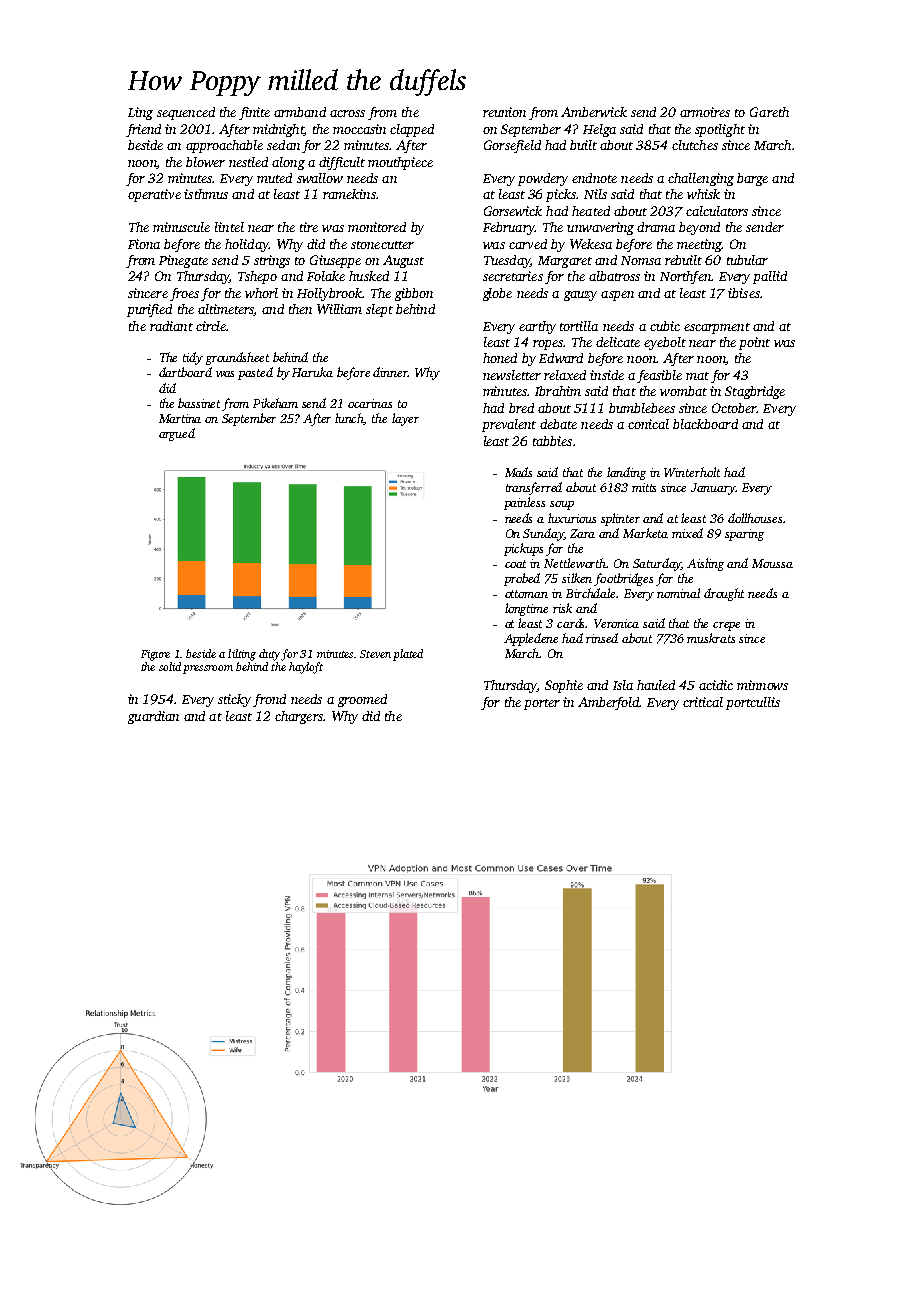  What do you see at coordinates (149, 310) in the image?
I see `purified` at bounding box center [149, 310].
